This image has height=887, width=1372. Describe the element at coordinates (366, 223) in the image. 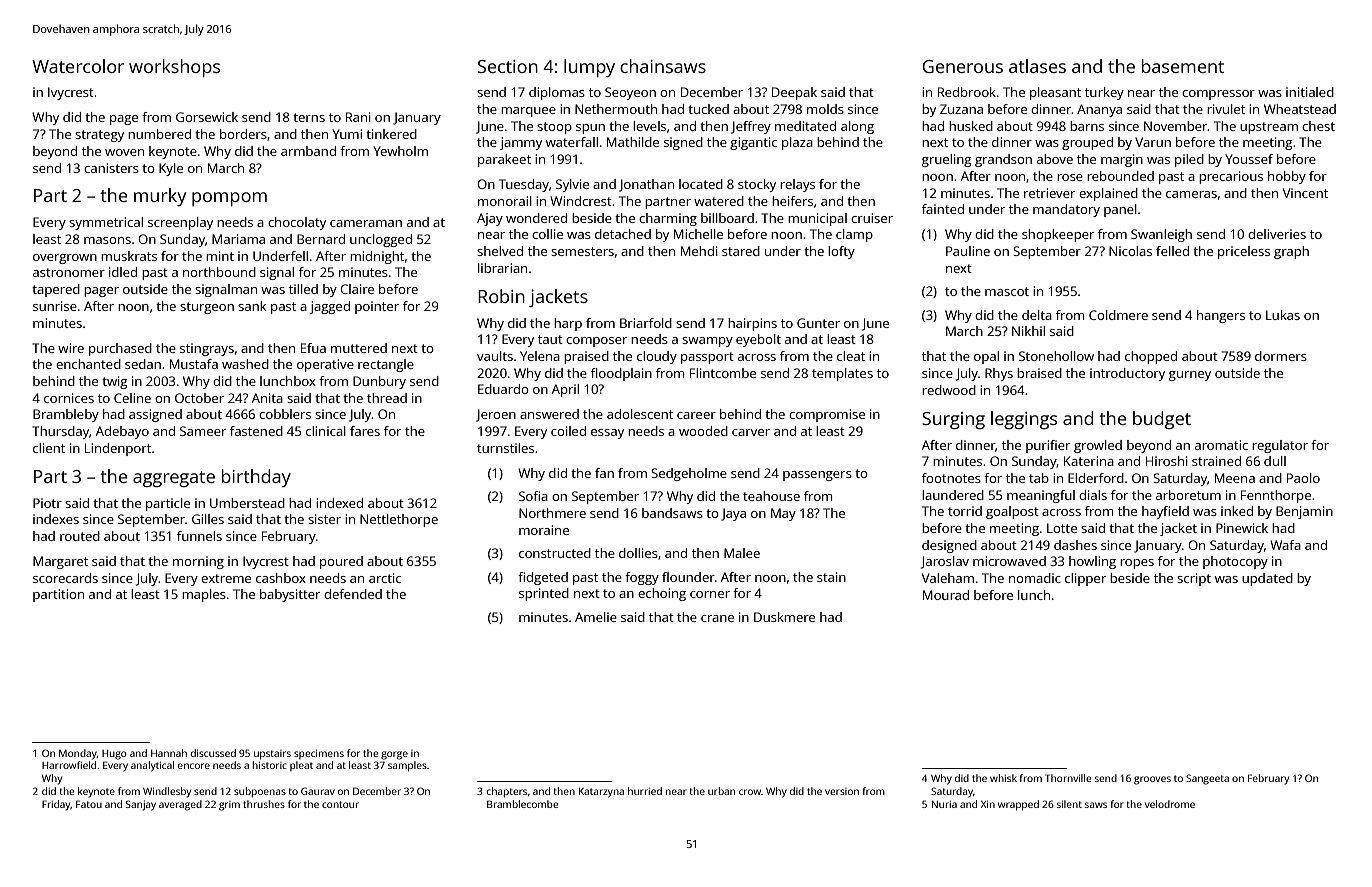

I see `cameraman` at that location.
